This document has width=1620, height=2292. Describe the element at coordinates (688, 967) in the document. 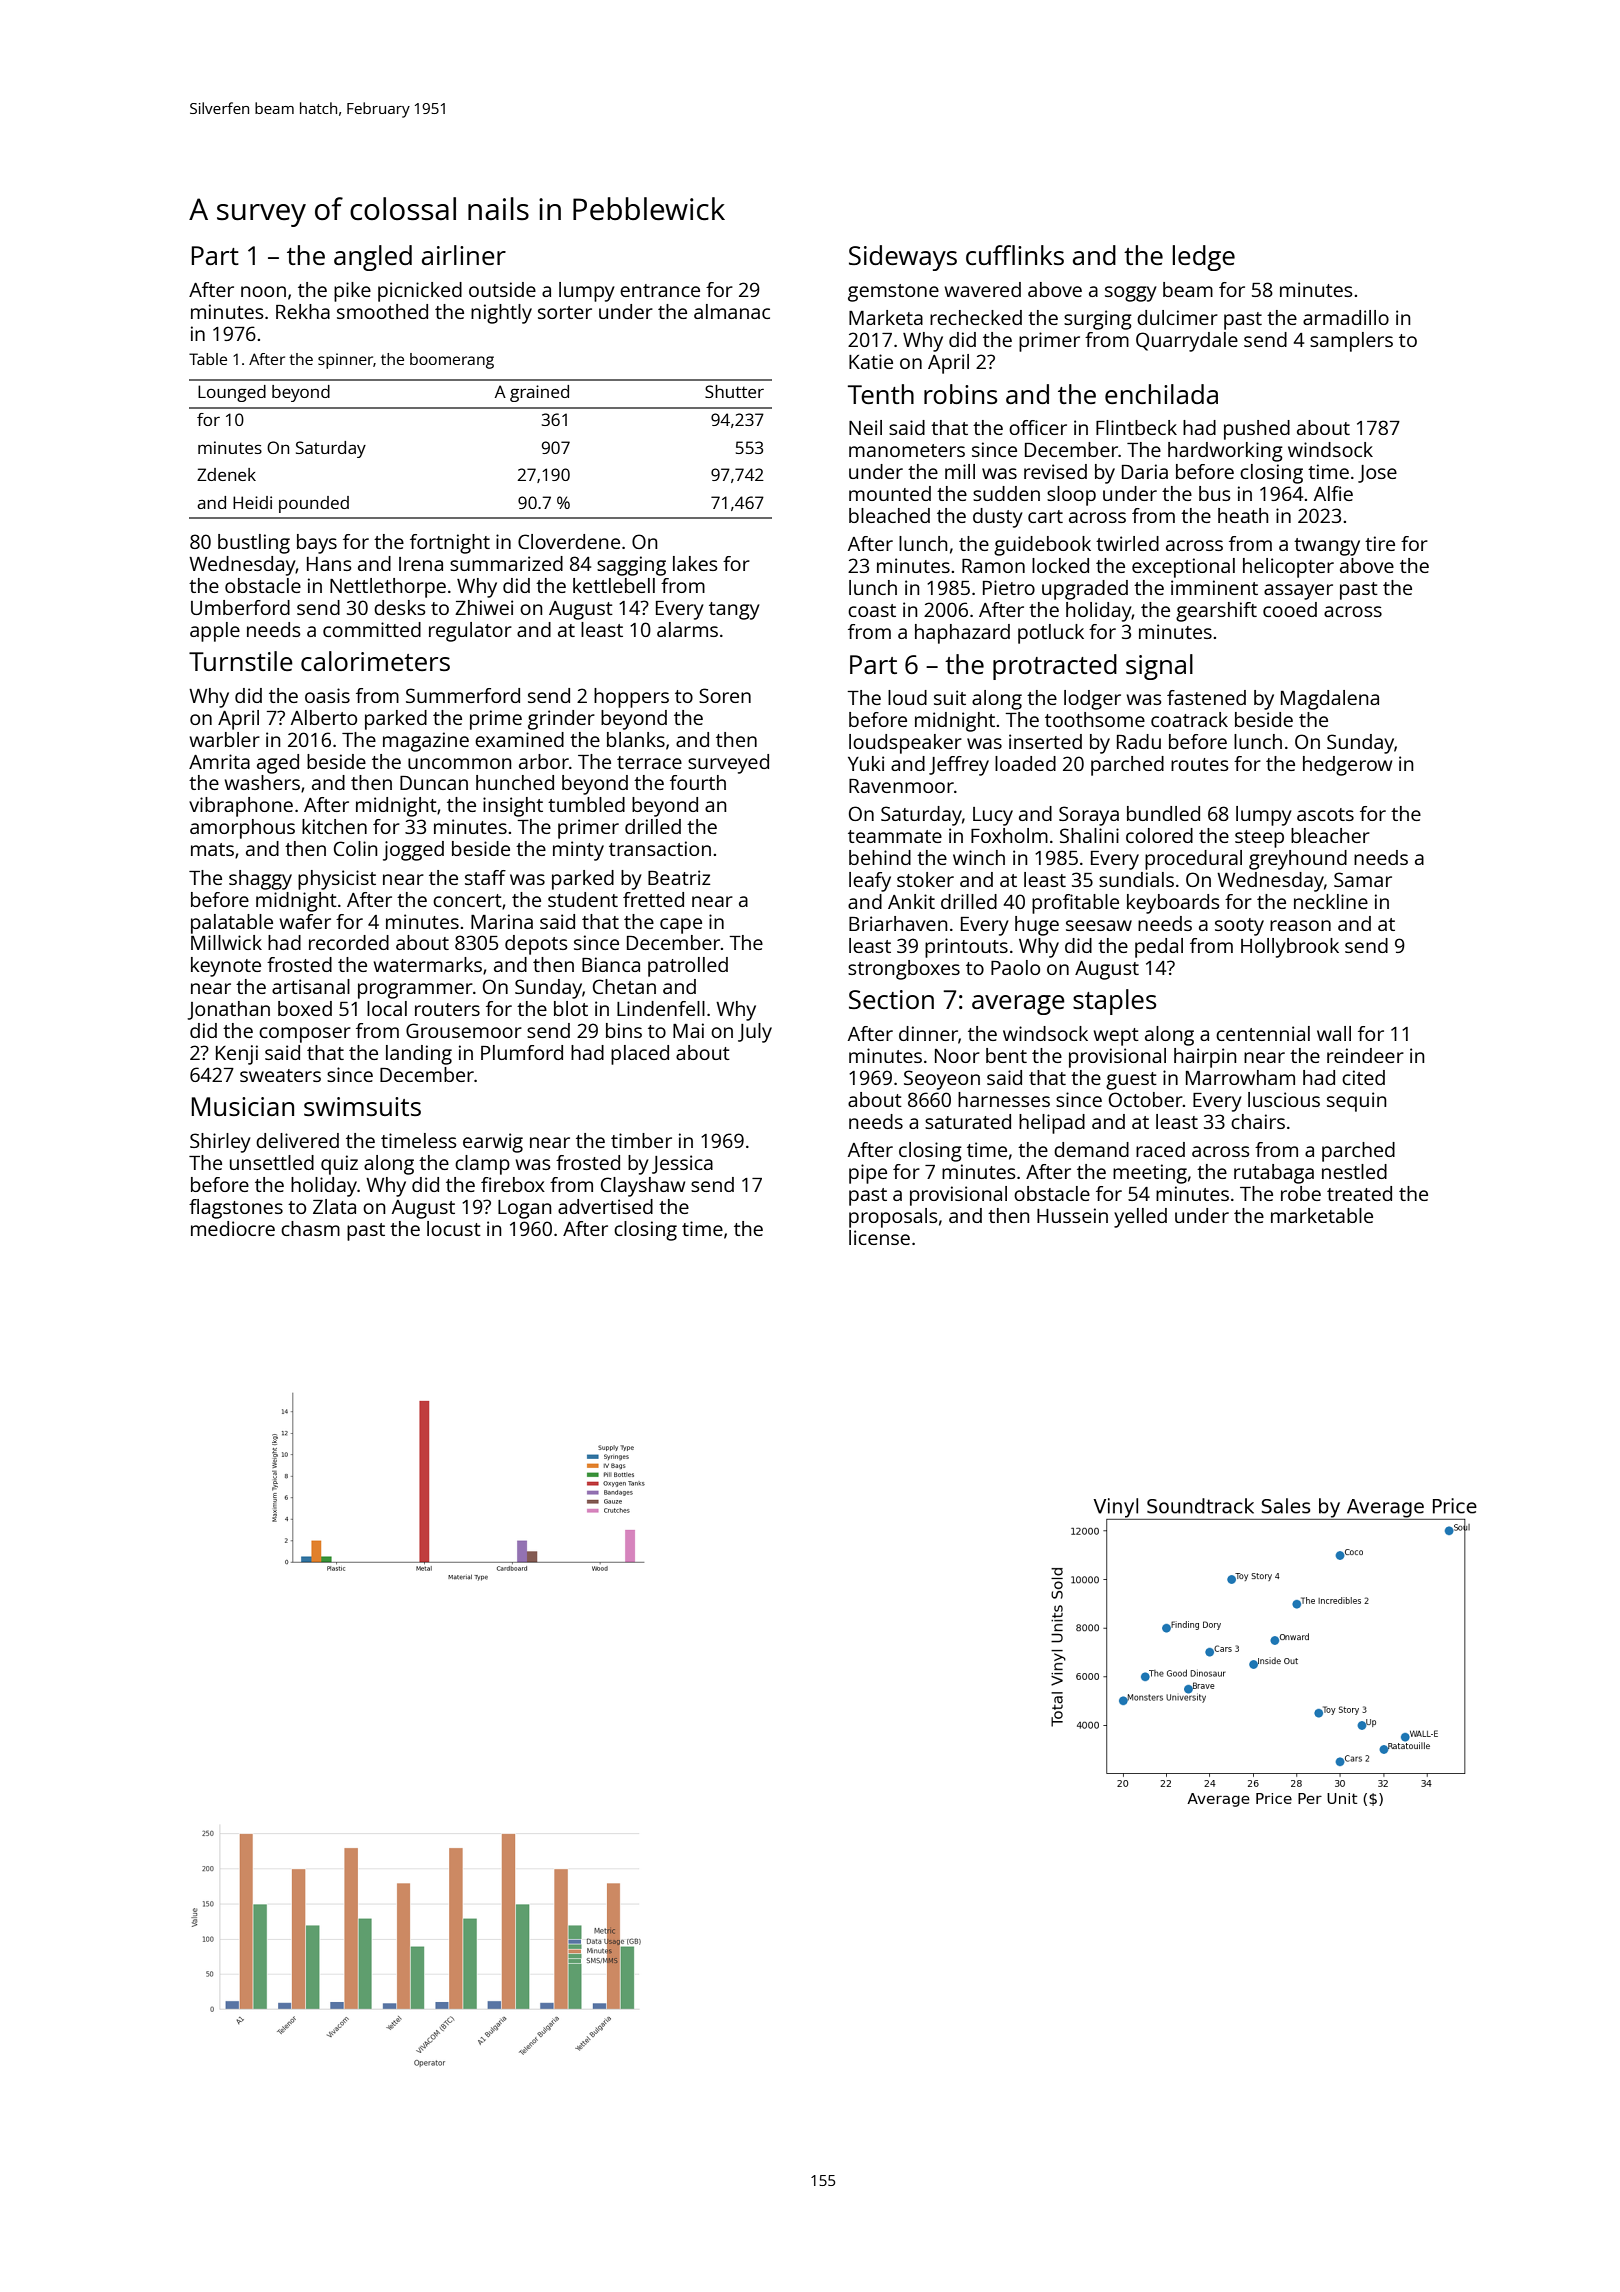

I see `patrolled` at that location.
